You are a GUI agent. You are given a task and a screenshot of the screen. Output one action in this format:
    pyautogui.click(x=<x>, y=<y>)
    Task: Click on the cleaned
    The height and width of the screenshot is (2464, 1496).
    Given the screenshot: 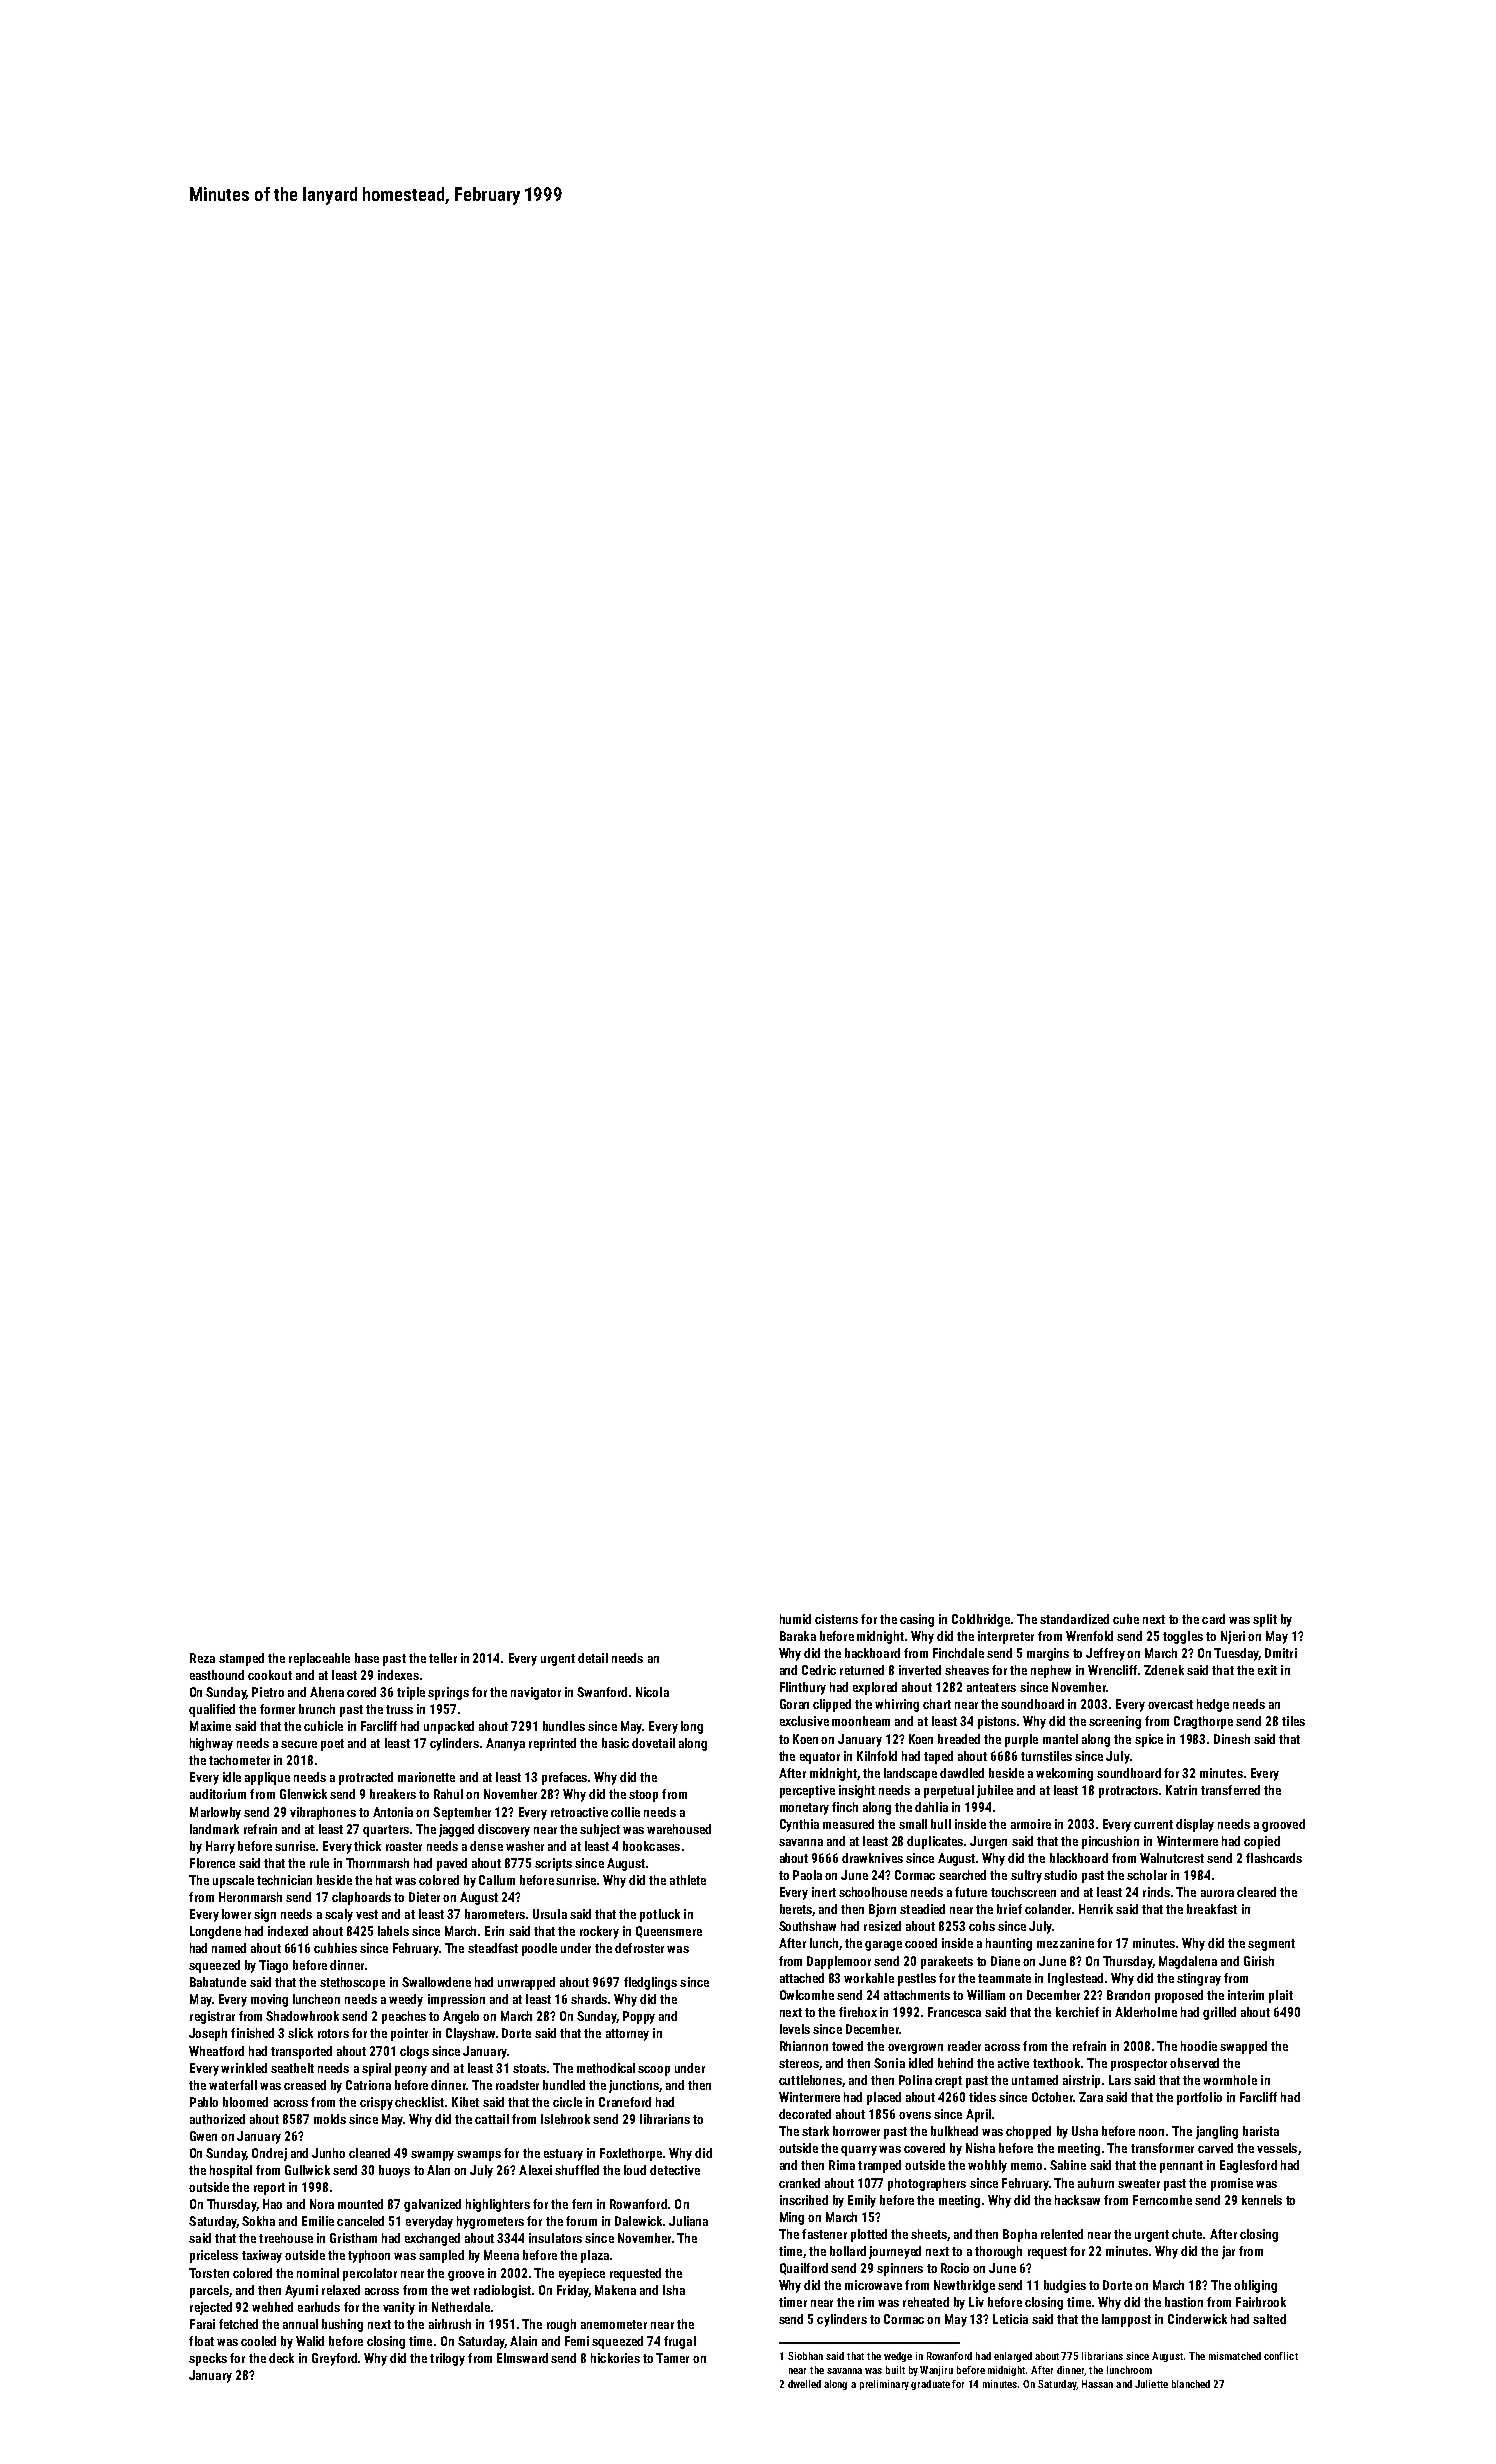 What is the action you would take?
    pyautogui.click(x=369, y=2153)
